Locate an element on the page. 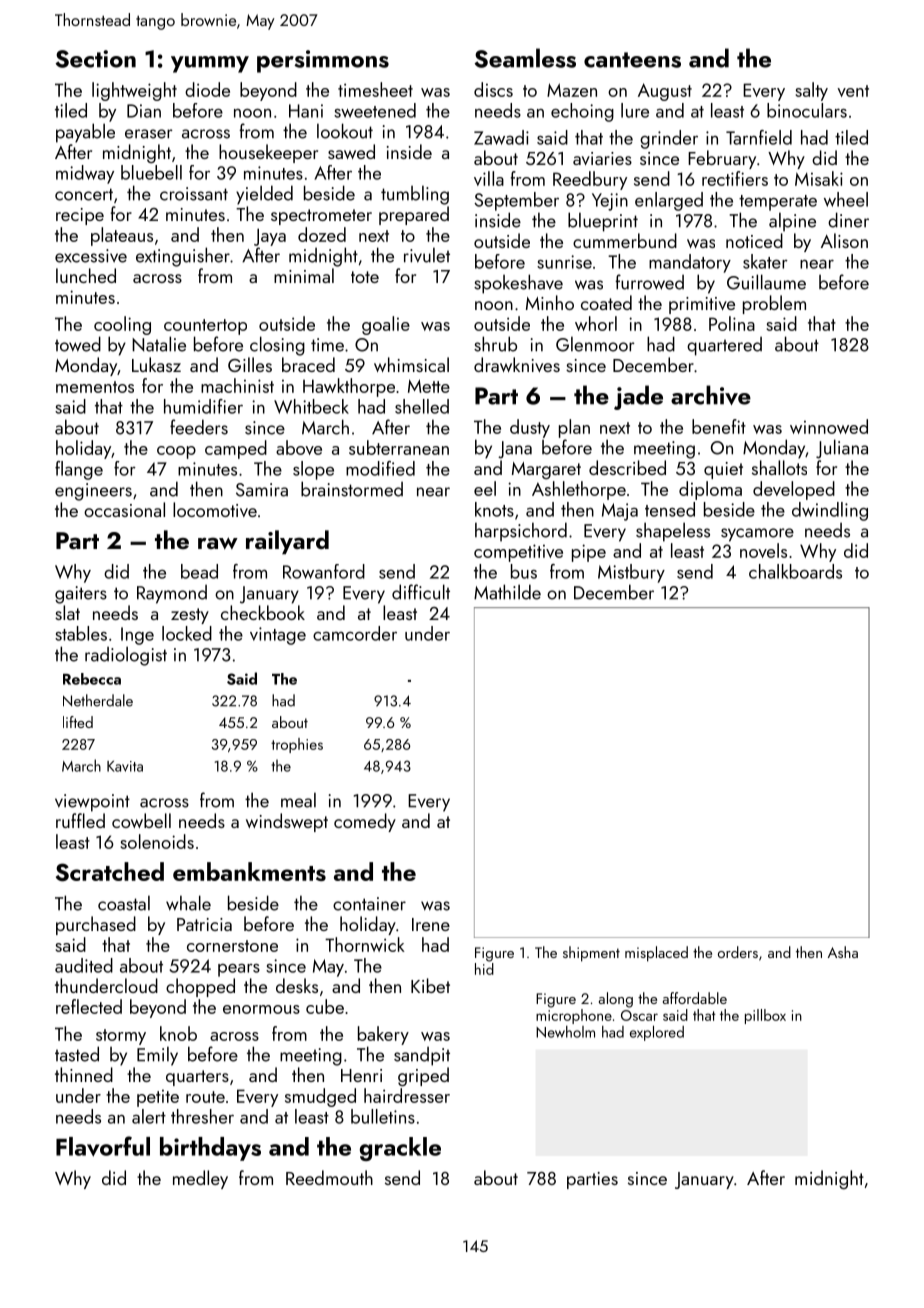 This page has width=924, height=1308. birthdays is located at coordinates (210, 1149).
